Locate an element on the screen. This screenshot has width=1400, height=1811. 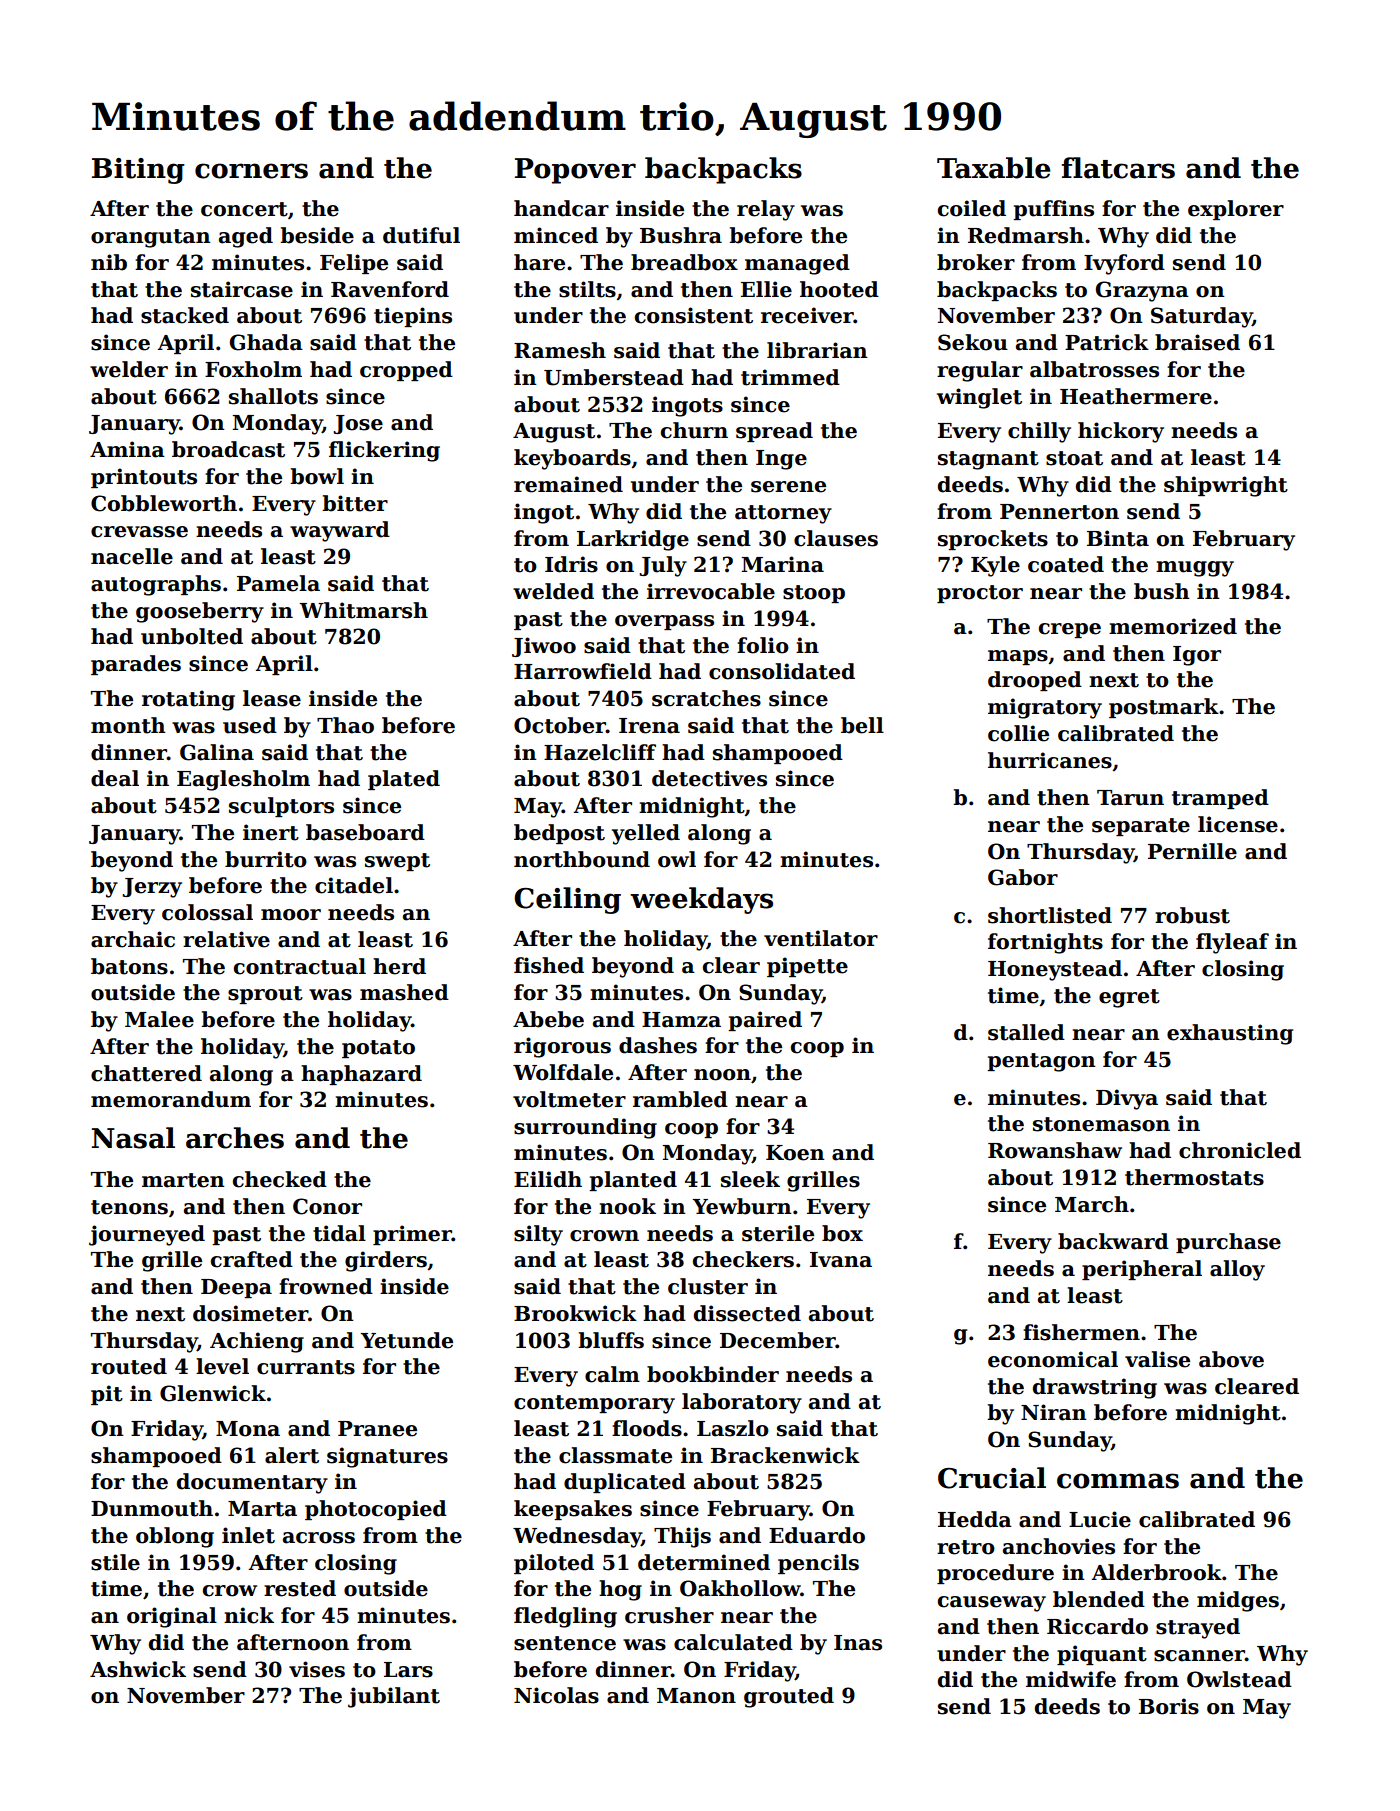
fishermen is located at coordinates (1081, 1332).
